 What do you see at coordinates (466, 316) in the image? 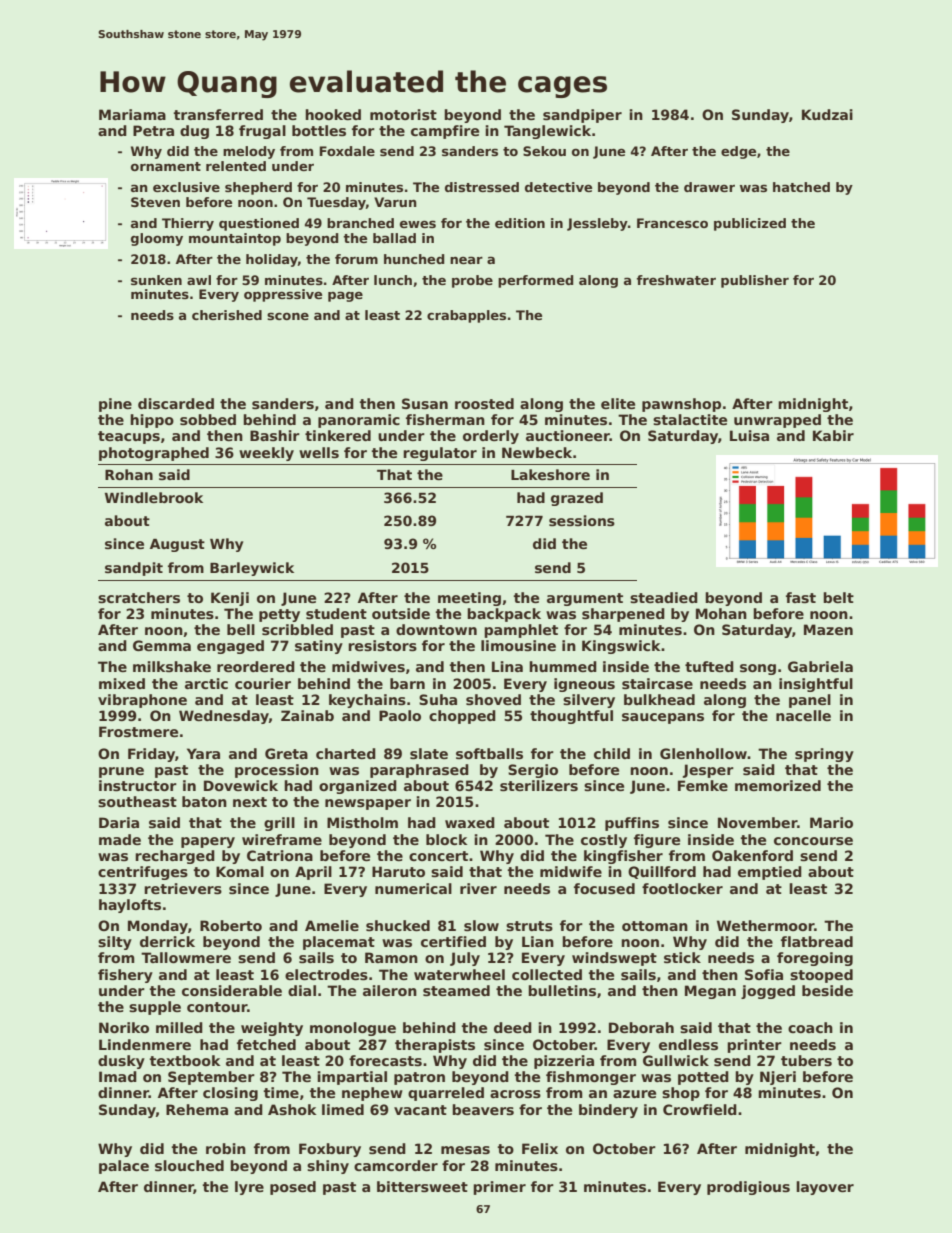
I see `crabapples` at bounding box center [466, 316].
